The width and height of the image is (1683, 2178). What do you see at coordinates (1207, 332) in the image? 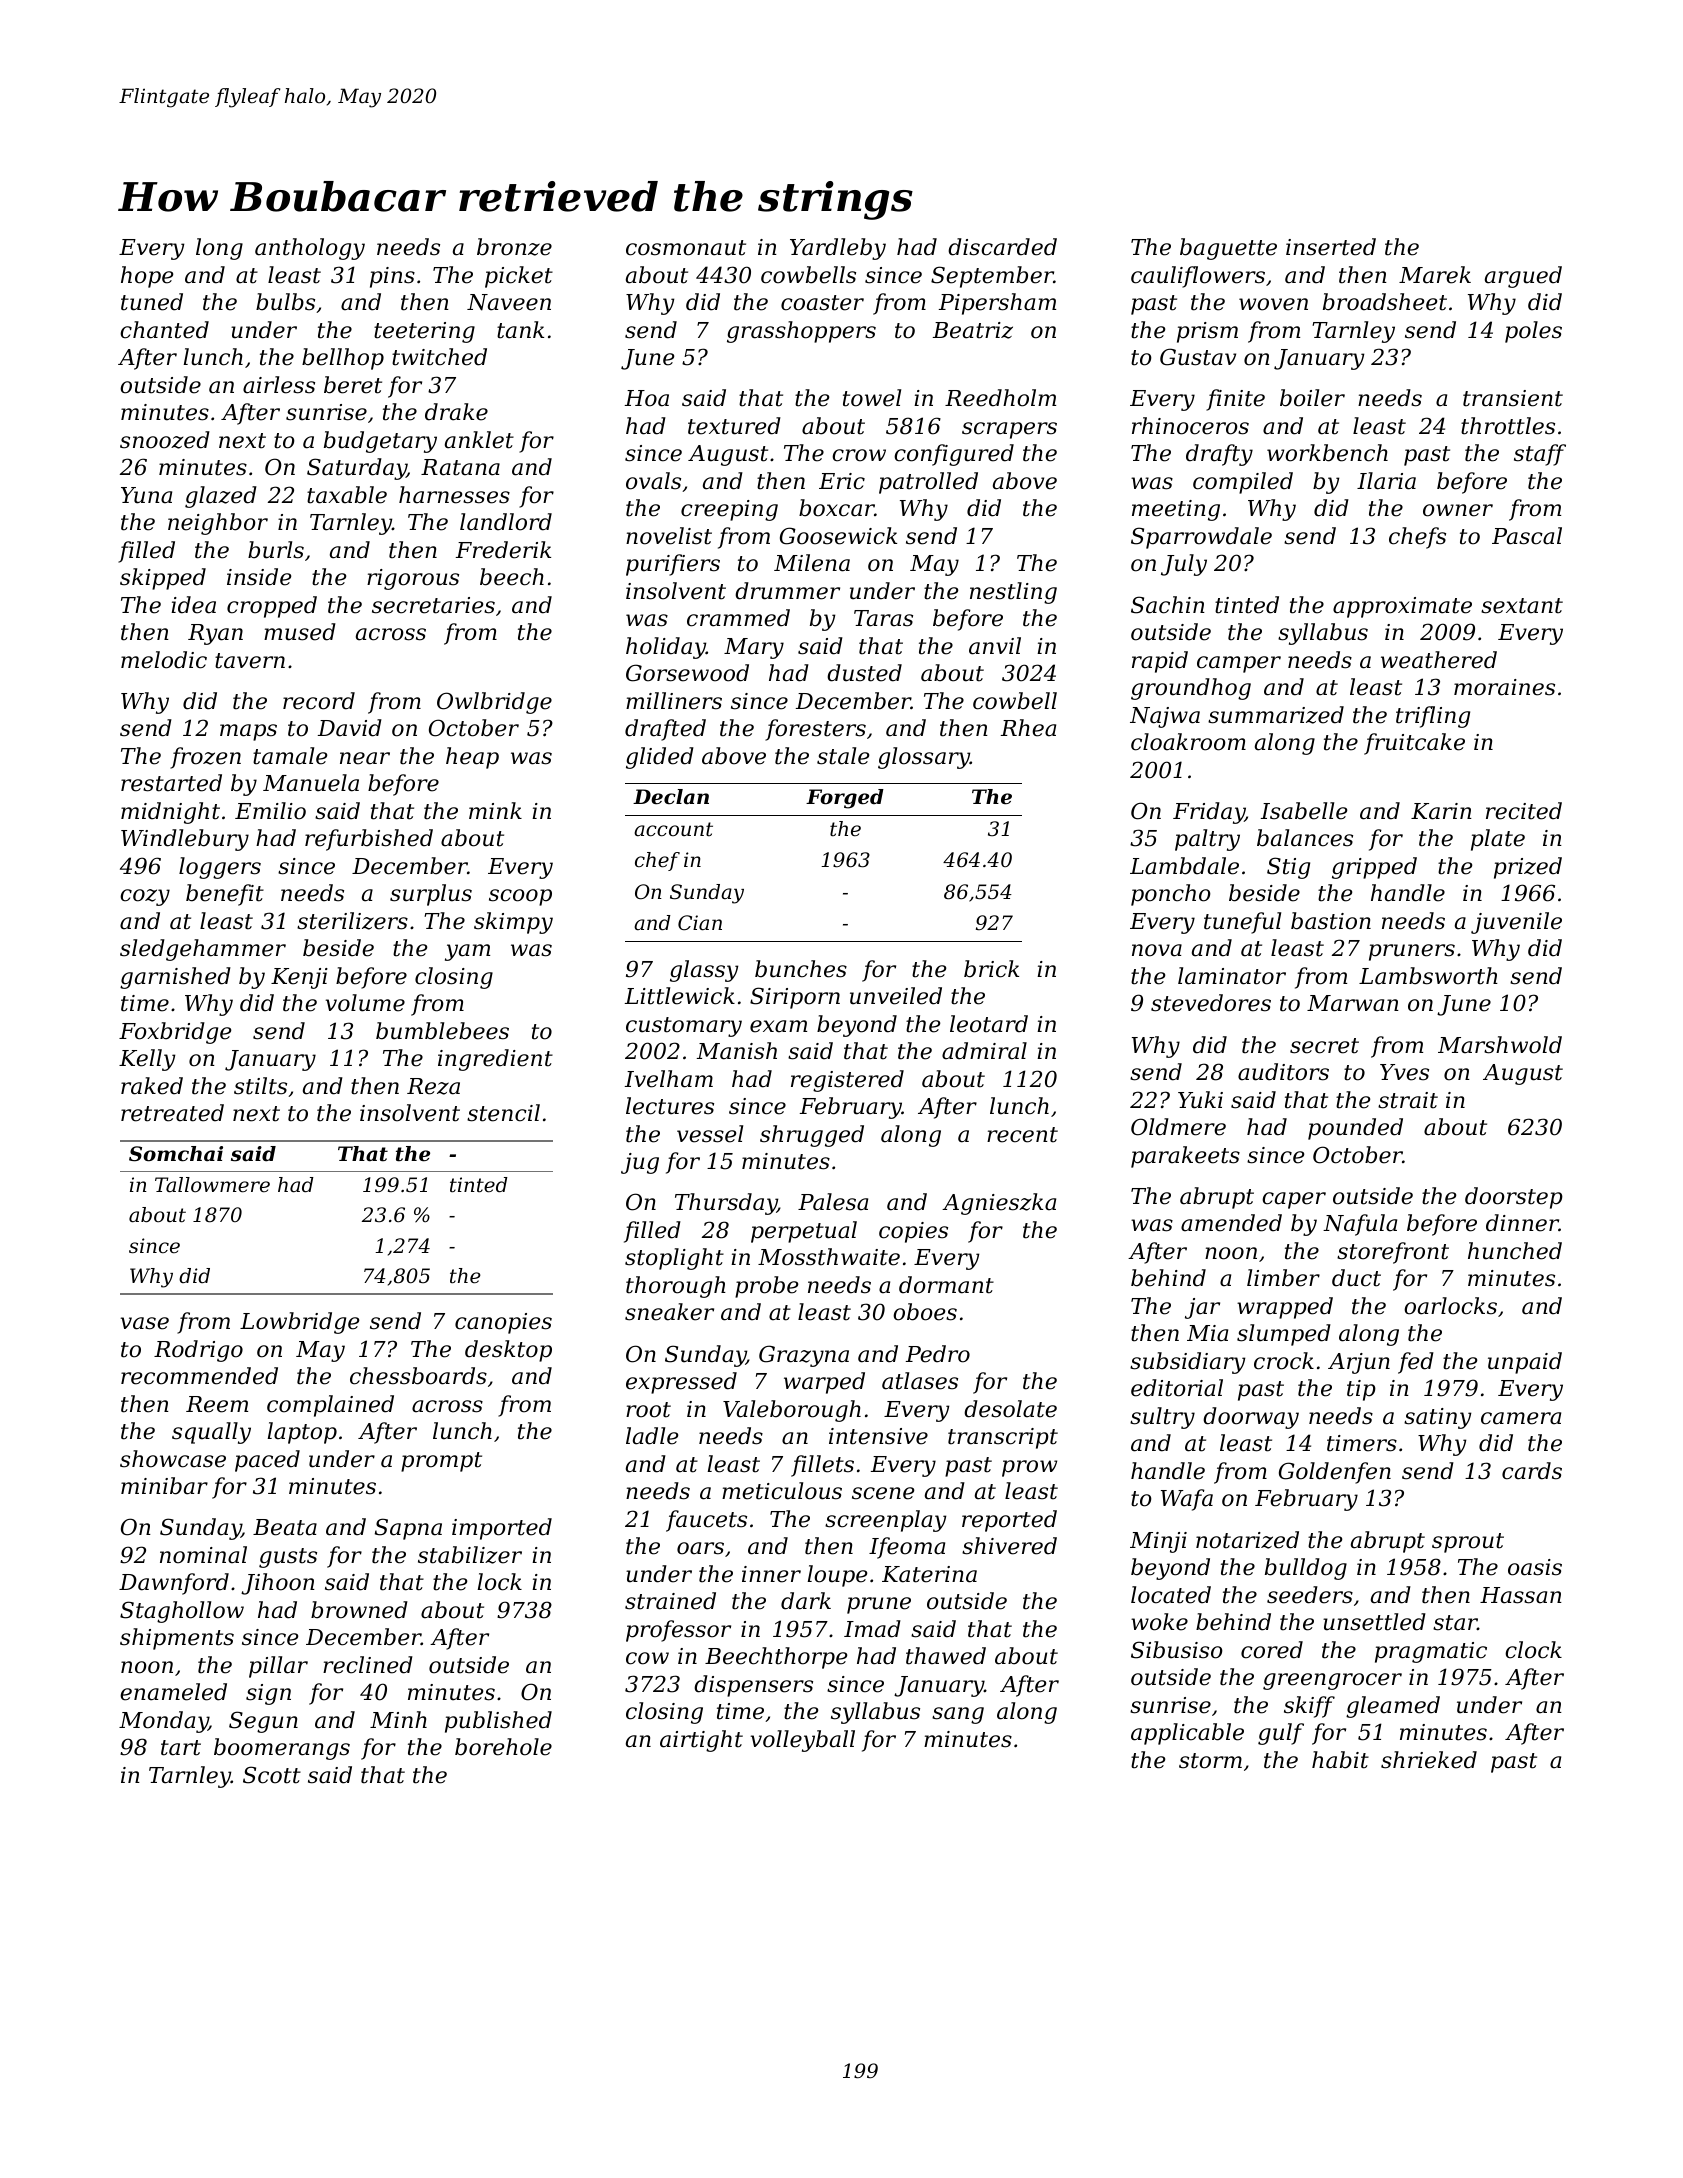
I see `prism` at bounding box center [1207, 332].
